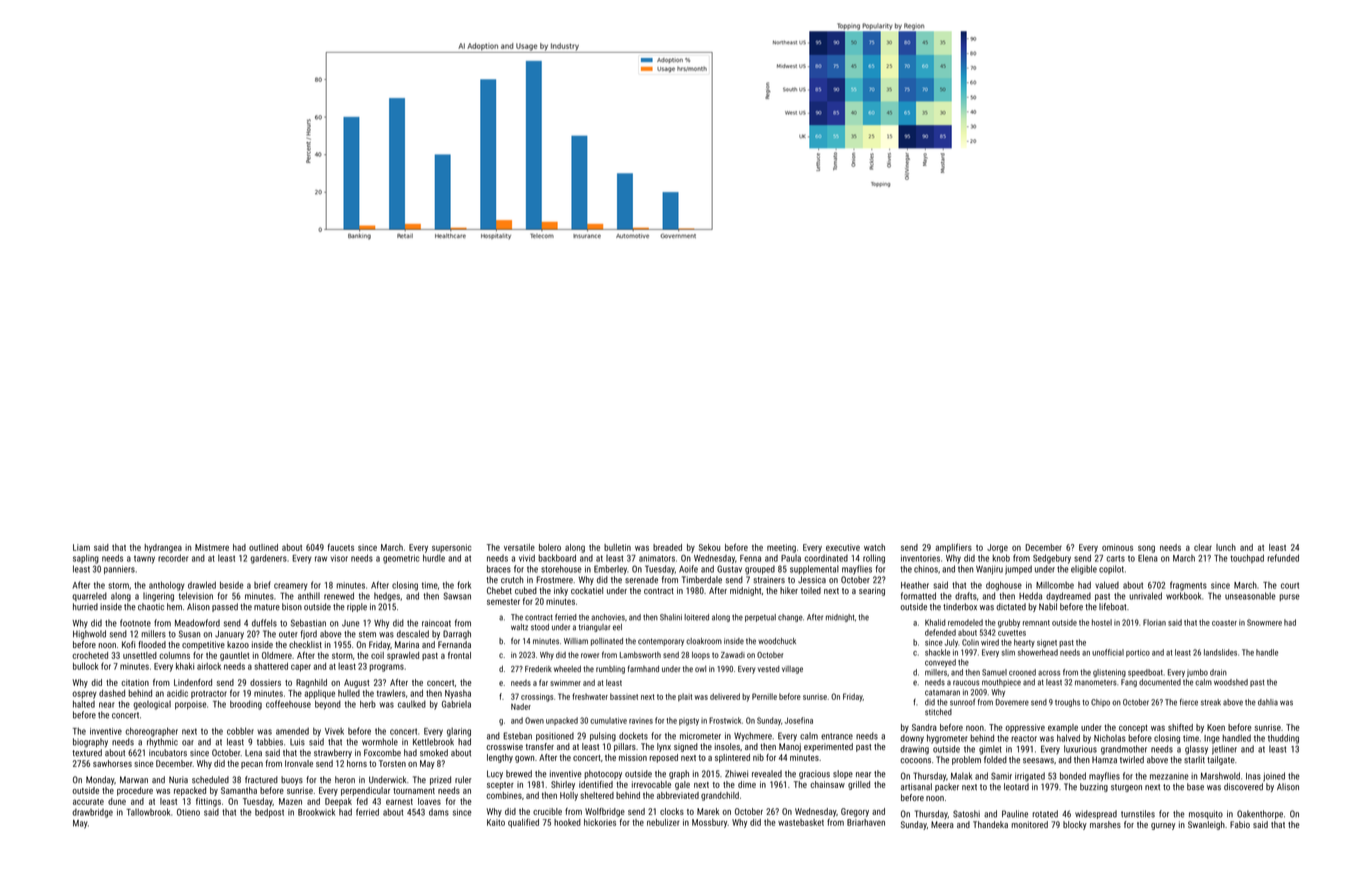 The image size is (1372, 887). I want to click on landslides, so click(1220, 652).
